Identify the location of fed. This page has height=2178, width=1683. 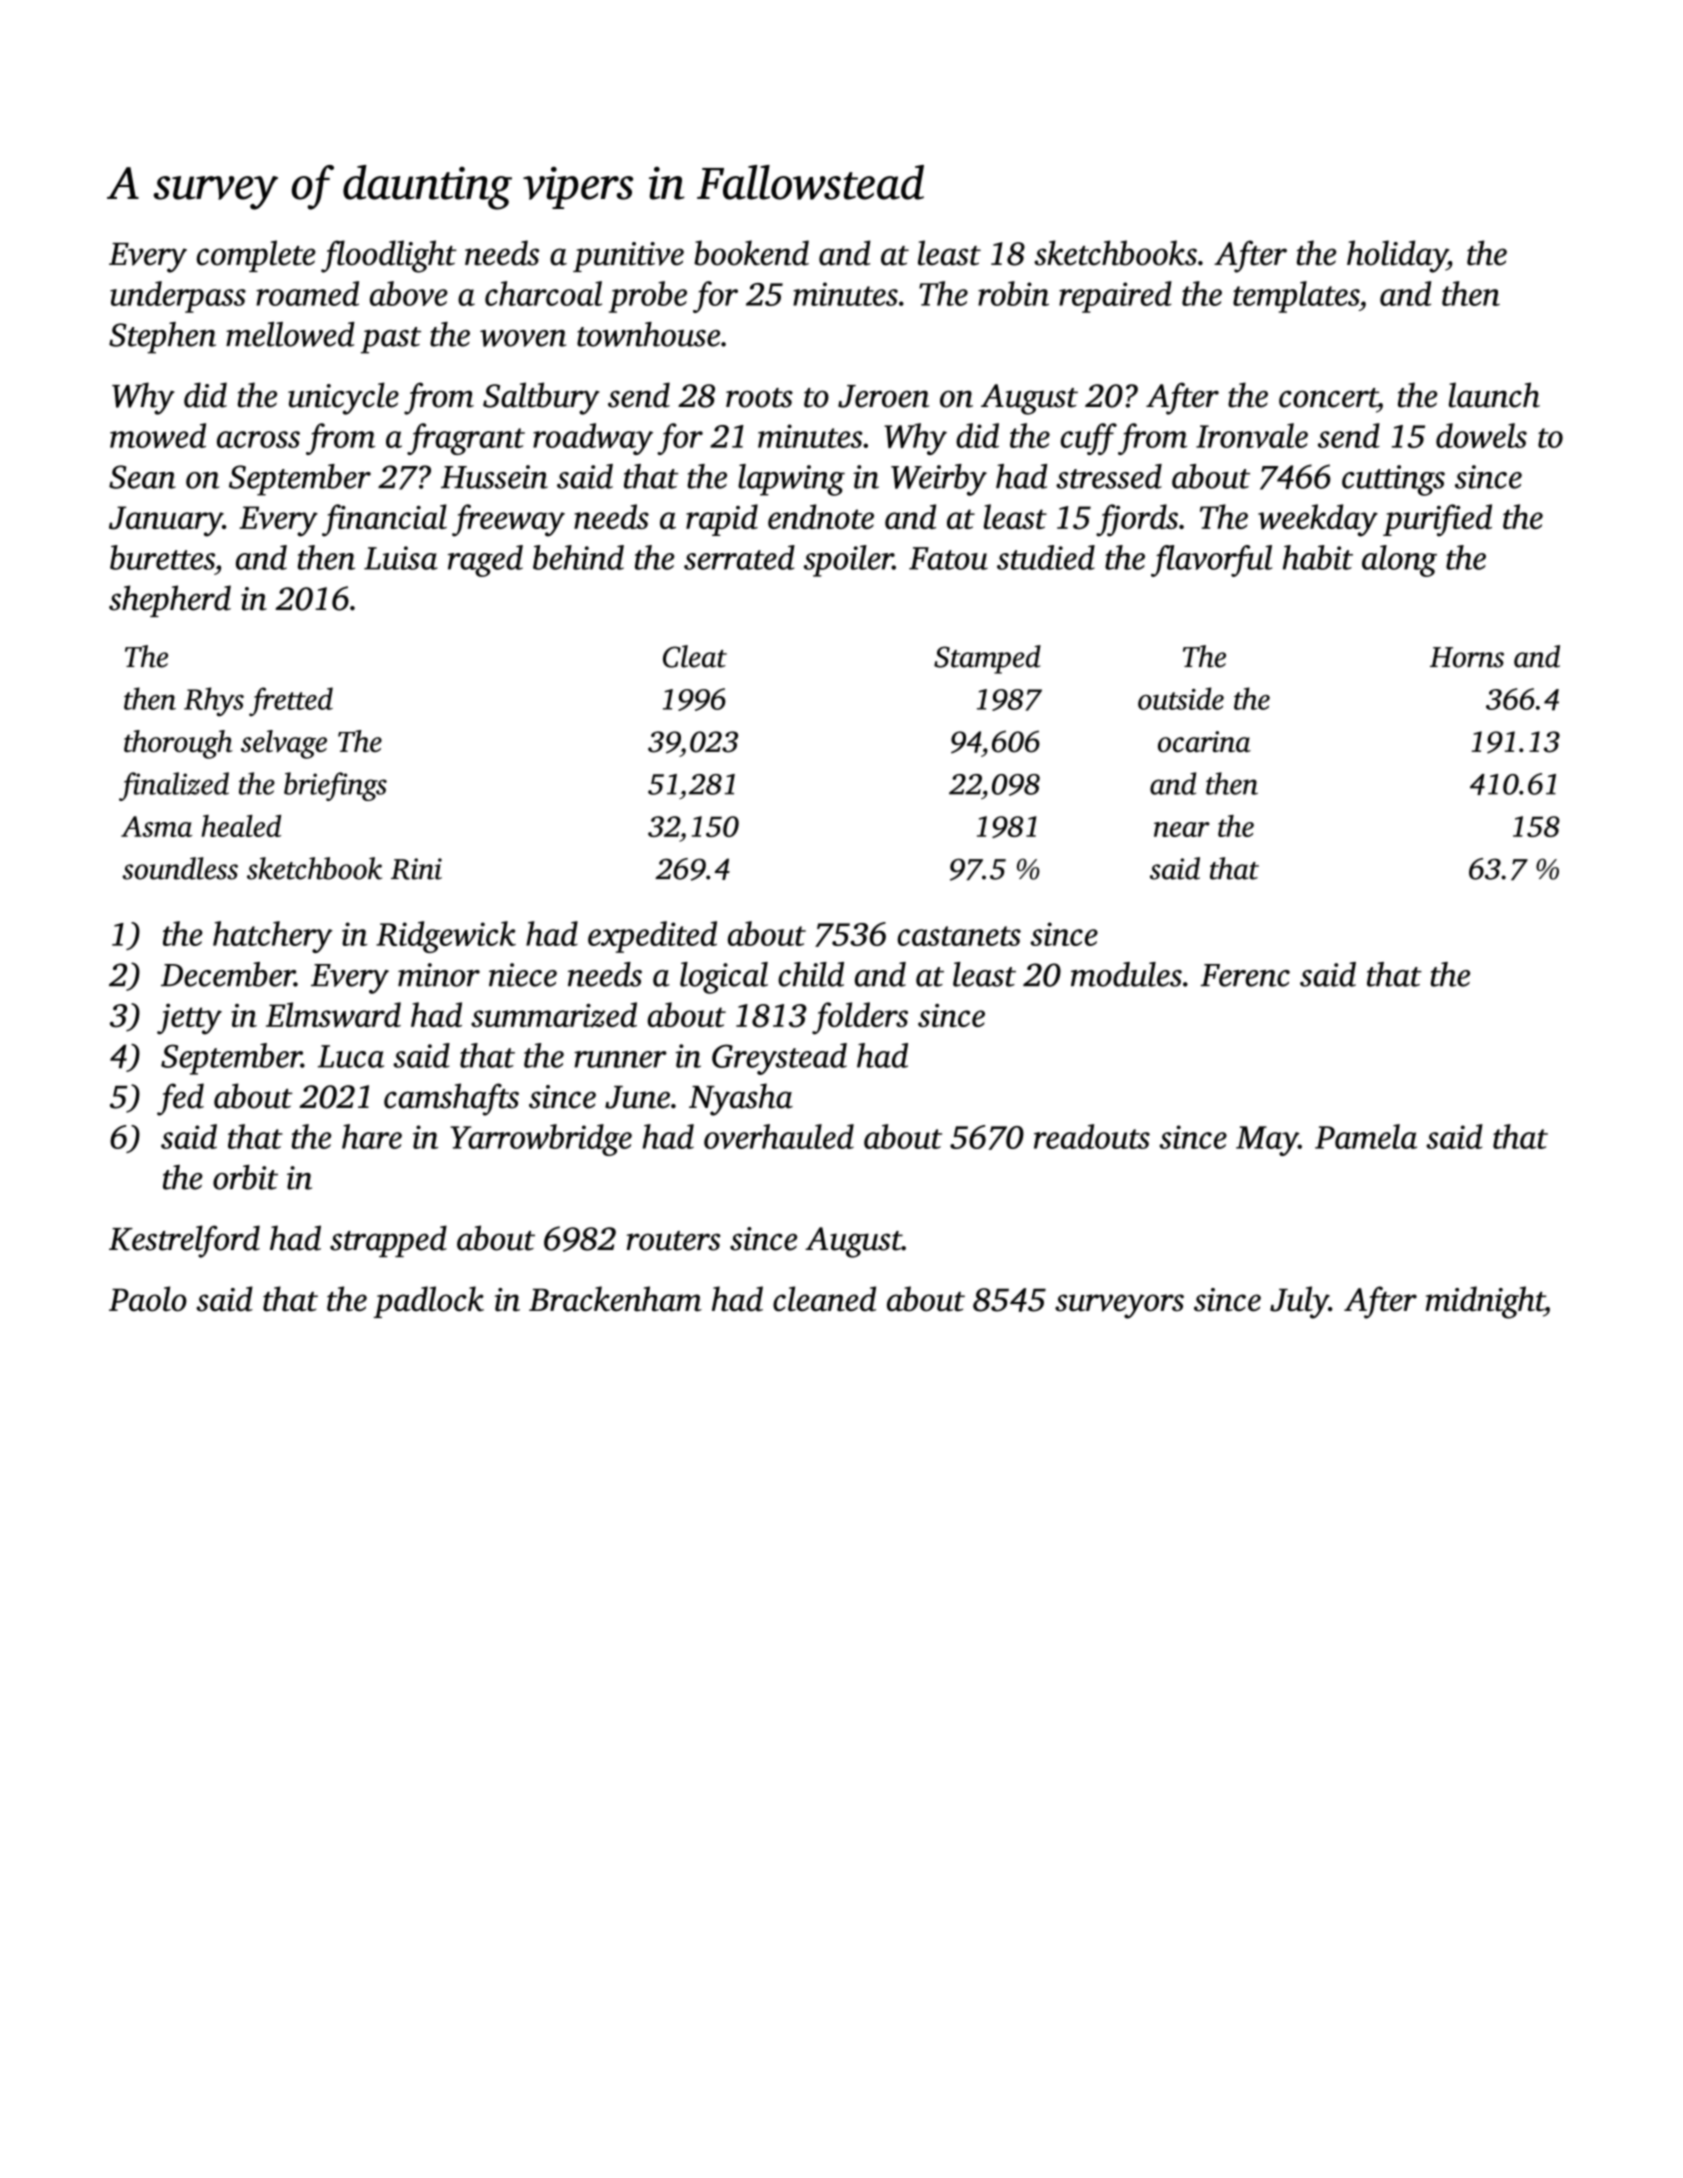
(180, 1099).
